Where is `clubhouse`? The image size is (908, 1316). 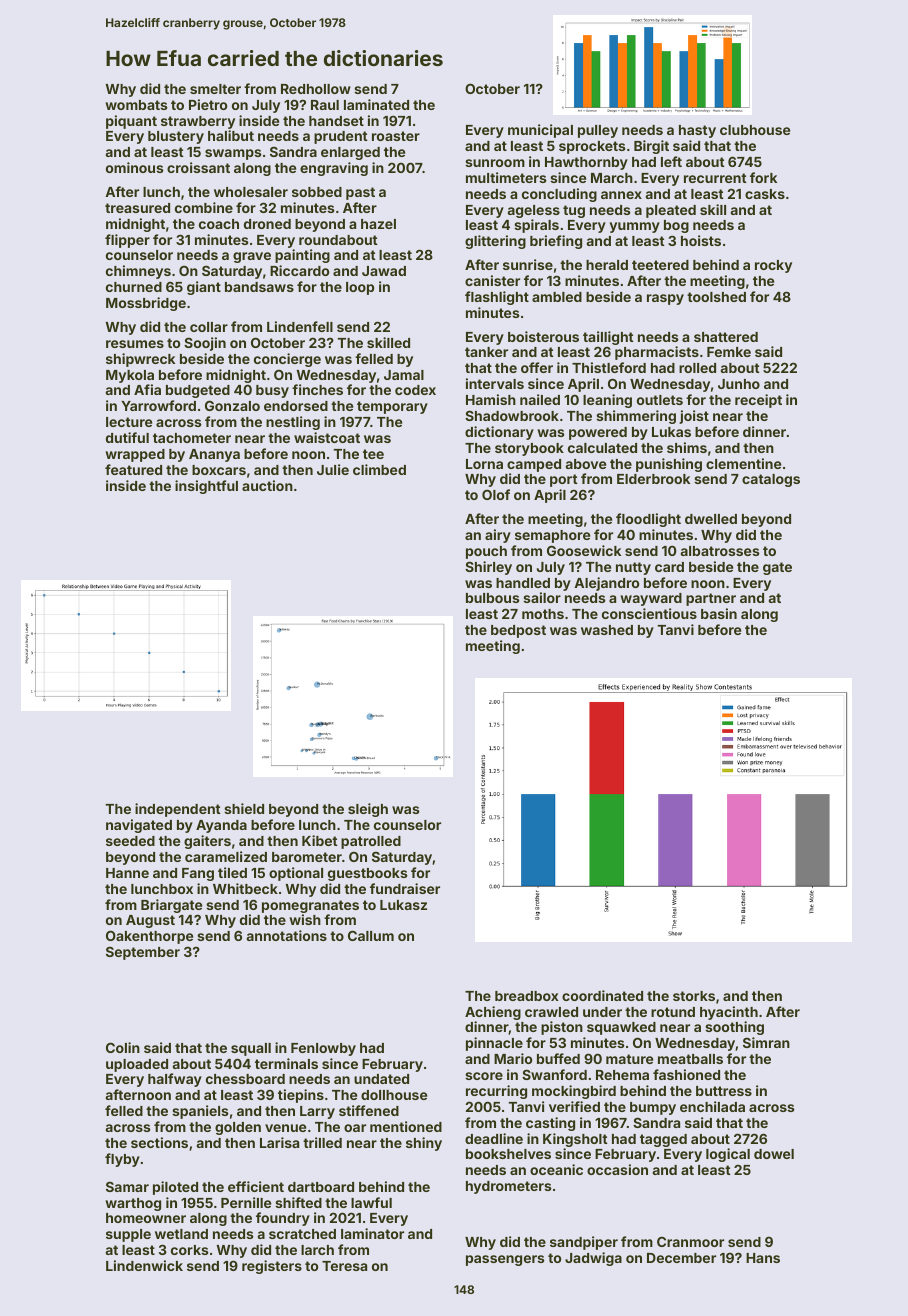 clubhouse is located at coordinates (755, 130).
